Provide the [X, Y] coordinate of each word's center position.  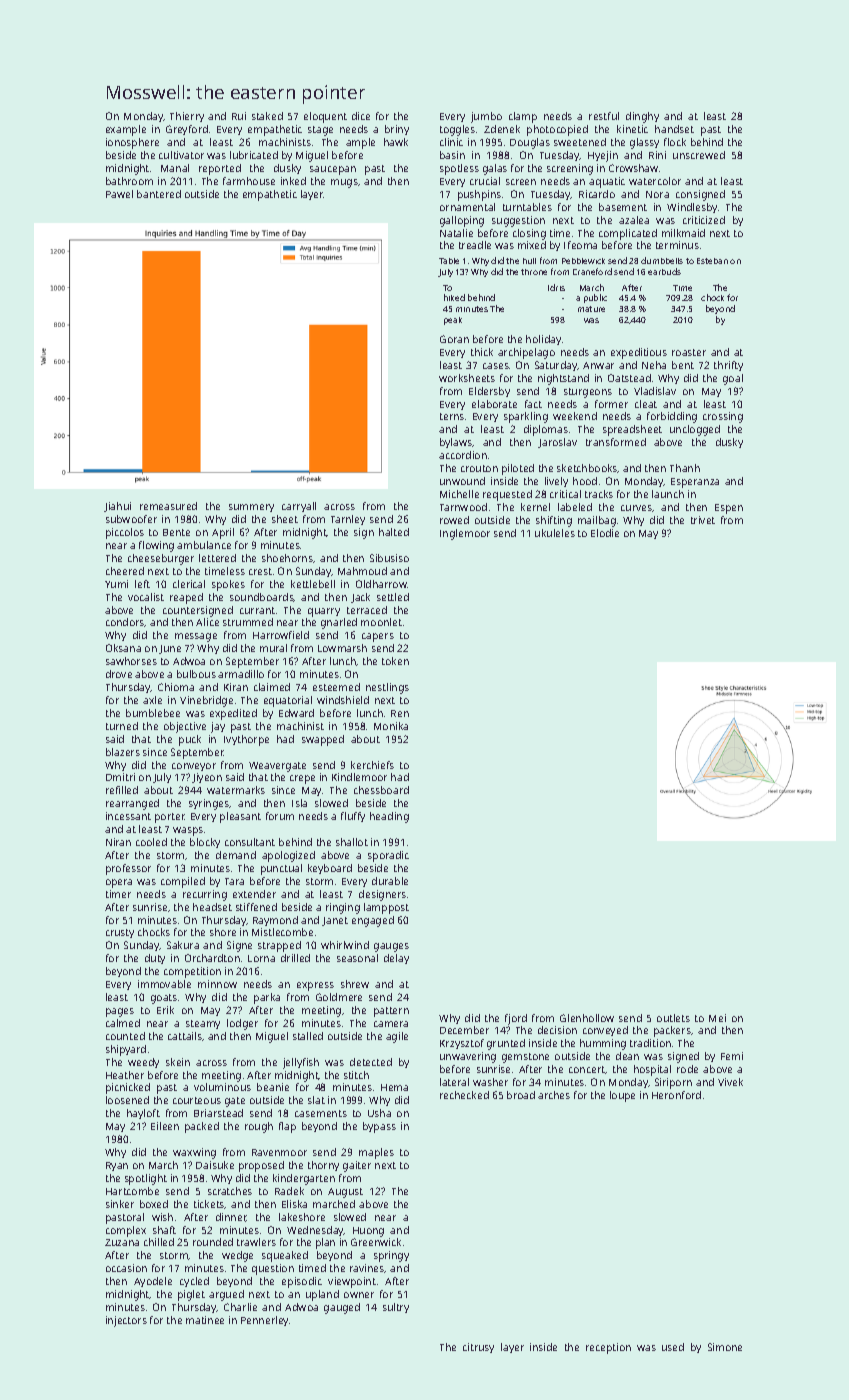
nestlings [387, 688]
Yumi [116, 584]
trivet [703, 520]
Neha [654, 365]
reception [608, 1348]
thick [482, 352]
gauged [342, 1308]
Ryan [117, 1166]
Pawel [119, 194]
